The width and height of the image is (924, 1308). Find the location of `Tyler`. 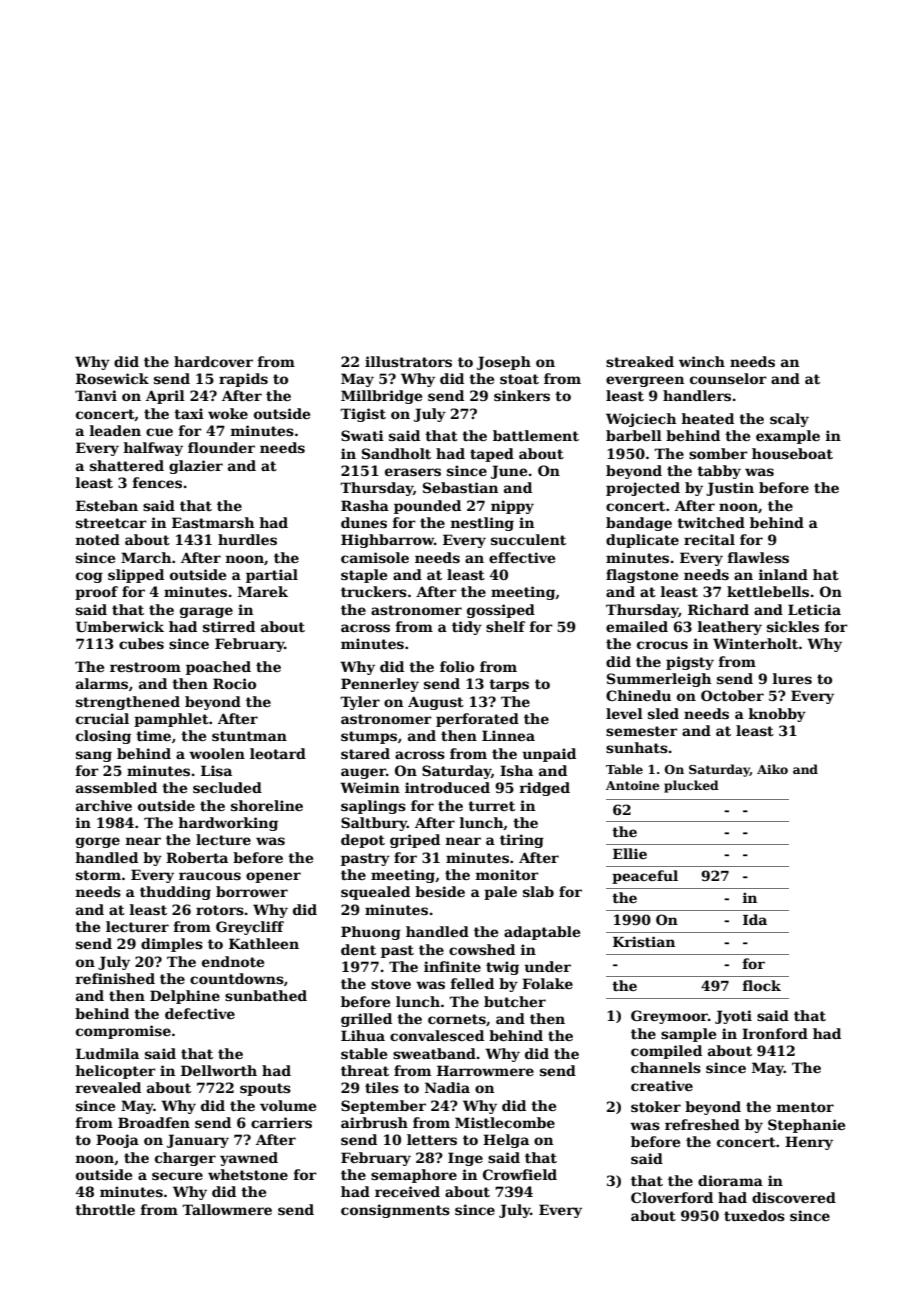

Tyler is located at coordinates (360, 703).
